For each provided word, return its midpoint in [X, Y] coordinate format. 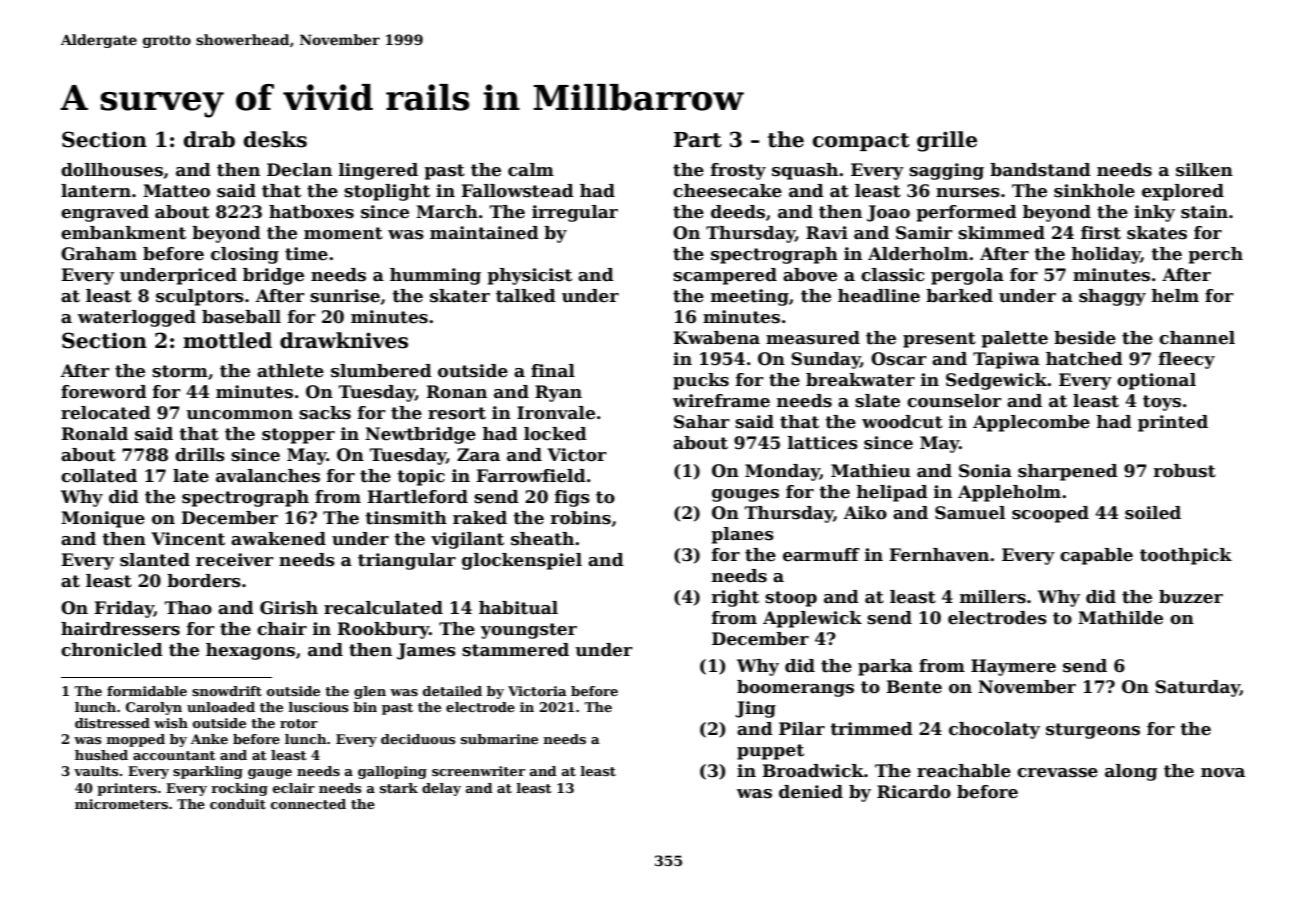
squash [805, 171]
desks [275, 139]
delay [441, 789]
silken [1204, 170]
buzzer [1191, 597]
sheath [542, 539]
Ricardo [914, 792]
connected [308, 804]
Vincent [188, 539]
